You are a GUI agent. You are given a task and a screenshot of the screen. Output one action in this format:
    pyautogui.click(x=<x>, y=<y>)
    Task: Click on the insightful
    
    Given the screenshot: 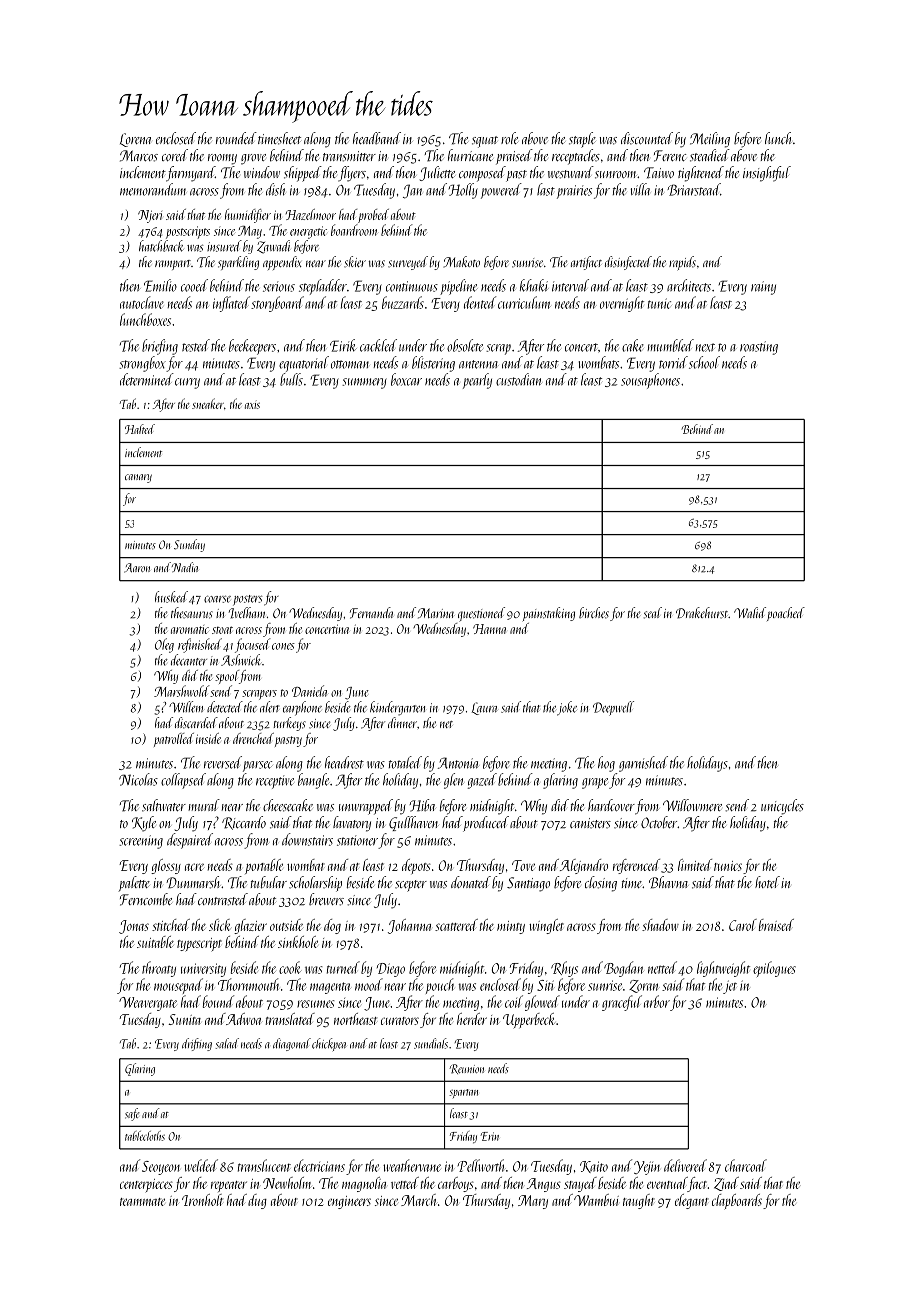 What is the action you would take?
    pyautogui.click(x=767, y=174)
